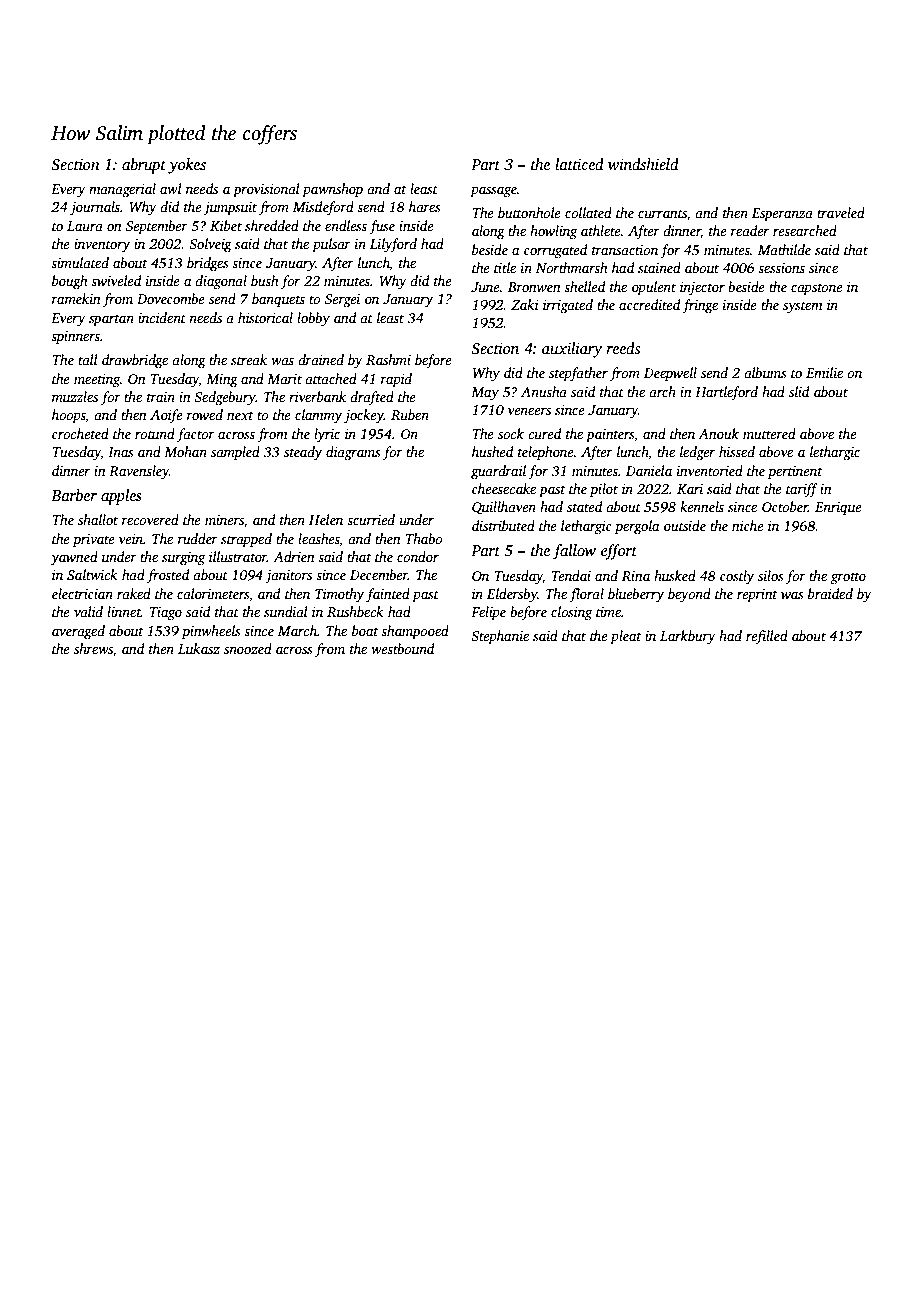 This image has height=1308, width=924. Describe the element at coordinates (817, 289) in the image. I see `capstone` at that location.
